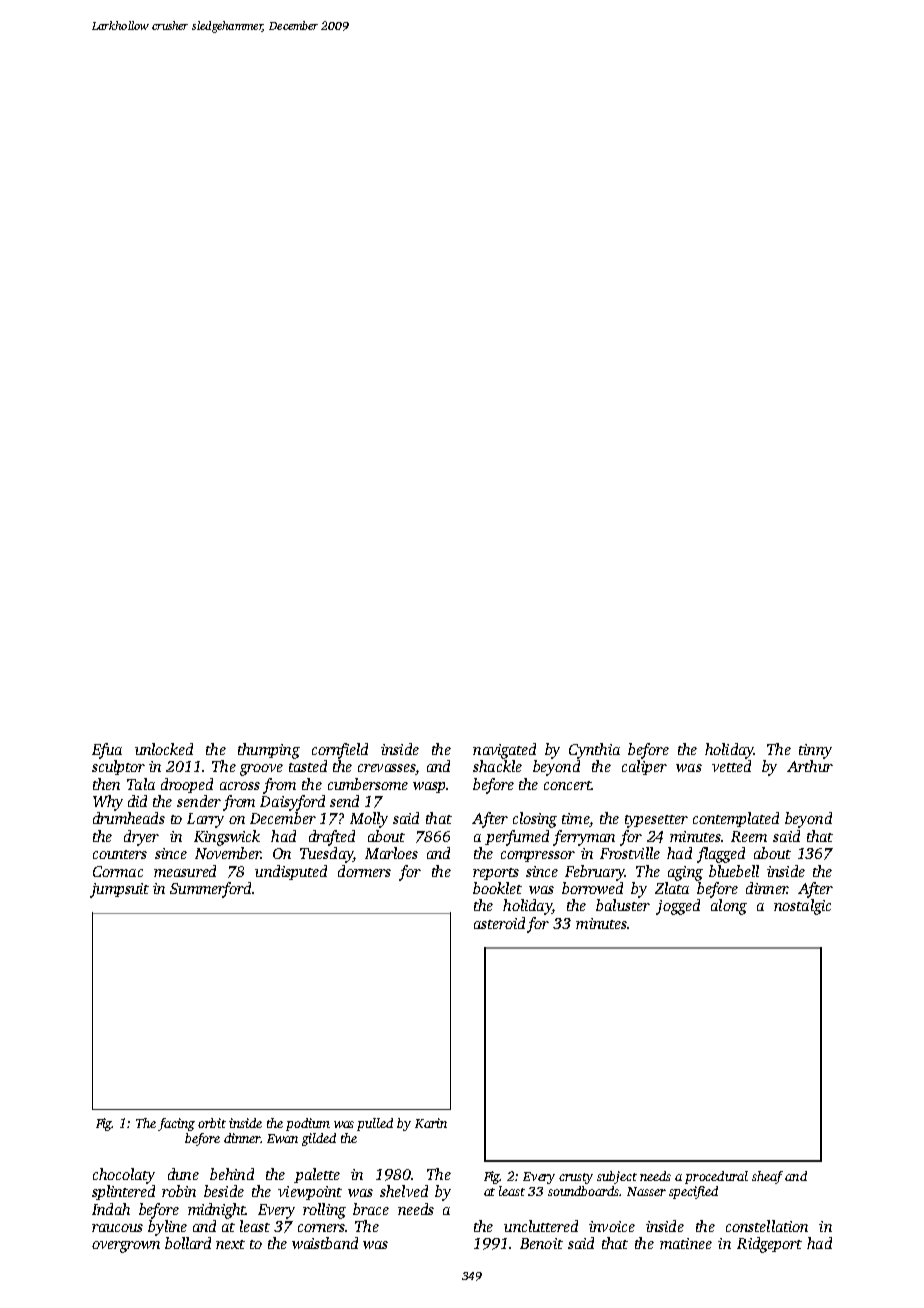 Image resolution: width=924 pixels, height=1308 pixels. What do you see at coordinates (126, 1247) in the document?
I see `overgrown` at bounding box center [126, 1247].
